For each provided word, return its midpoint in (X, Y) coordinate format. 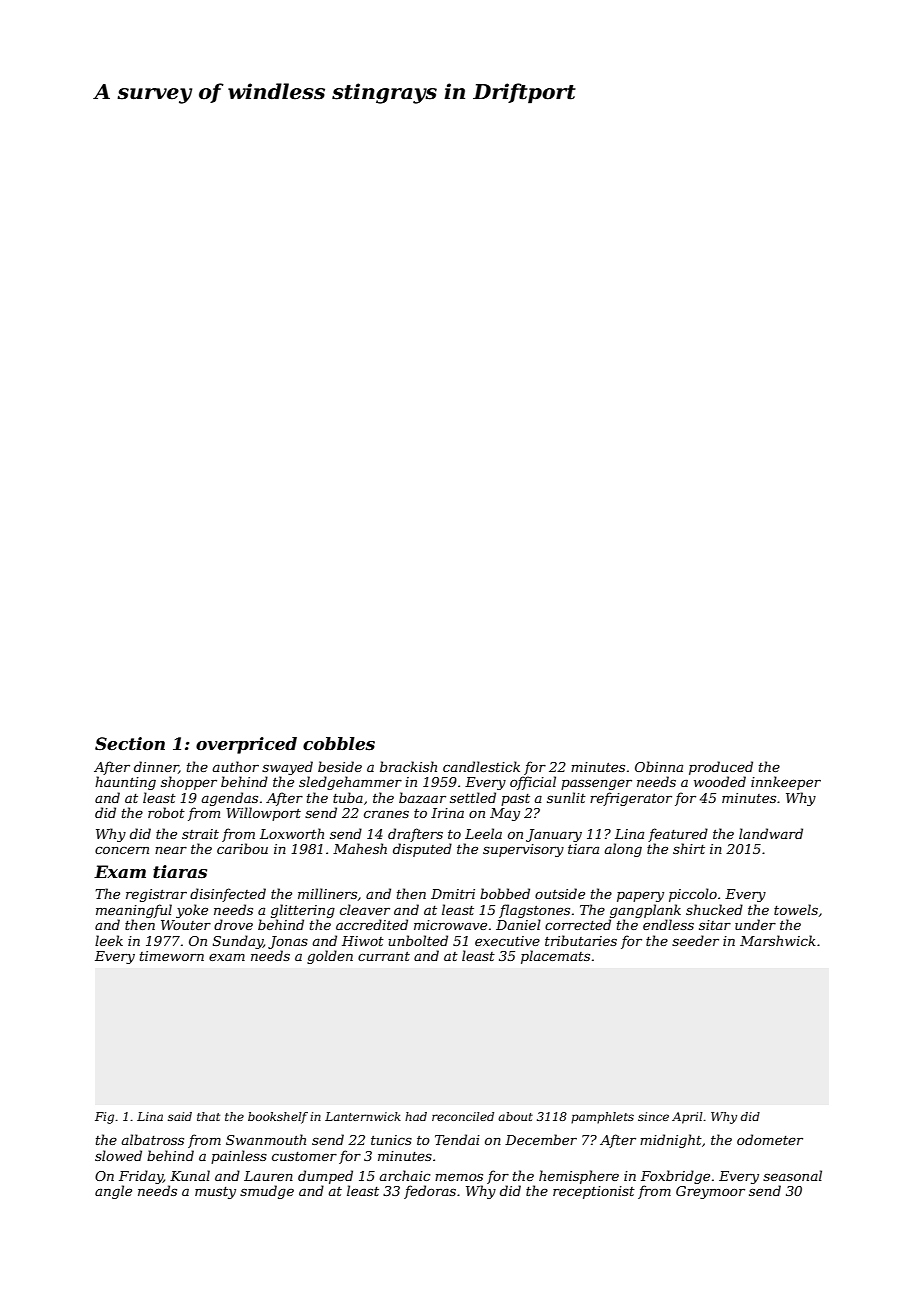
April (687, 1118)
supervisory (523, 850)
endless (668, 924)
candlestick (481, 766)
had (416, 1116)
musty (215, 1193)
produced (721, 768)
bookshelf (278, 1118)
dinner (156, 767)
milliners (327, 893)
